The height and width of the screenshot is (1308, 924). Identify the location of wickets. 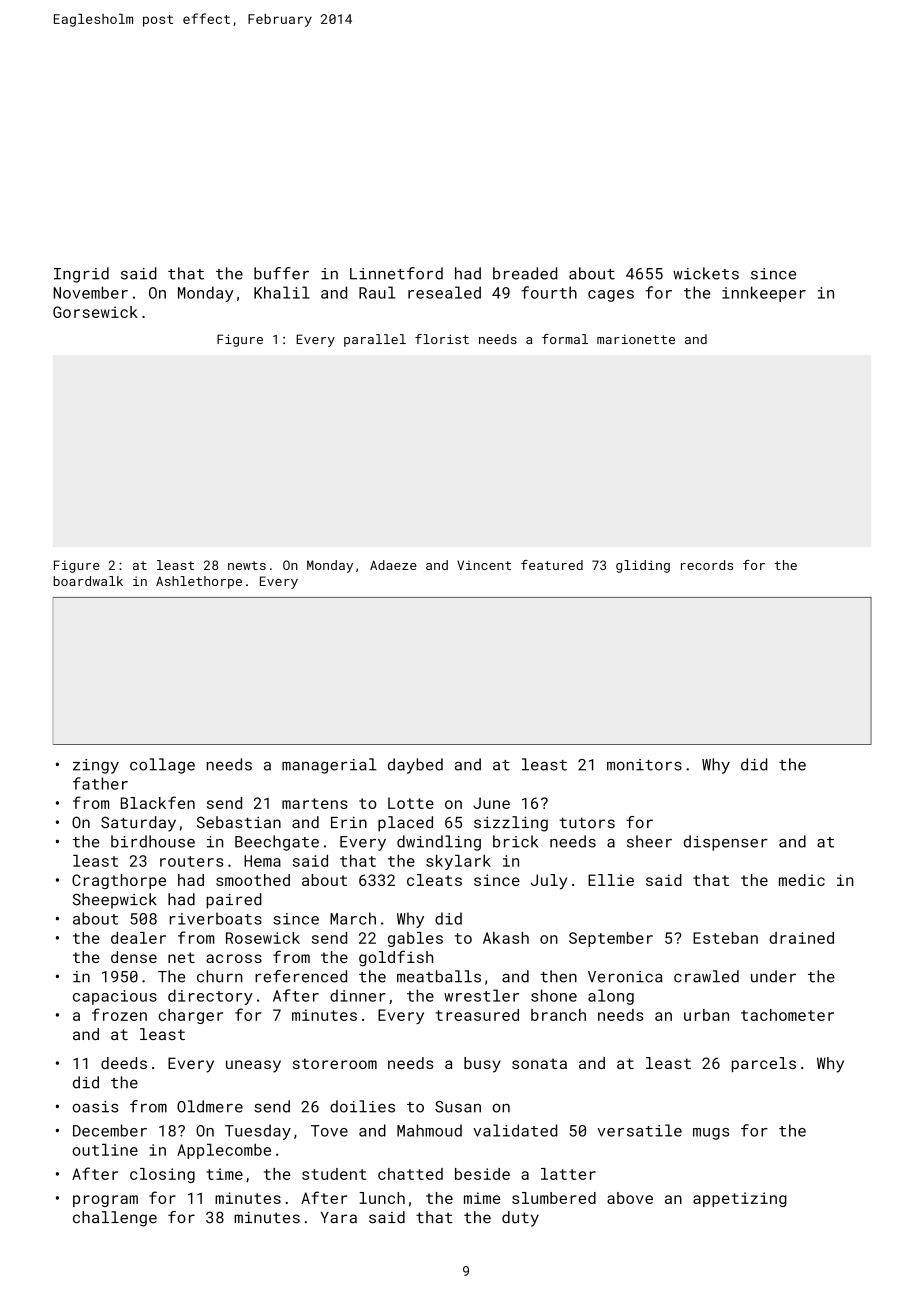
(706, 273).
